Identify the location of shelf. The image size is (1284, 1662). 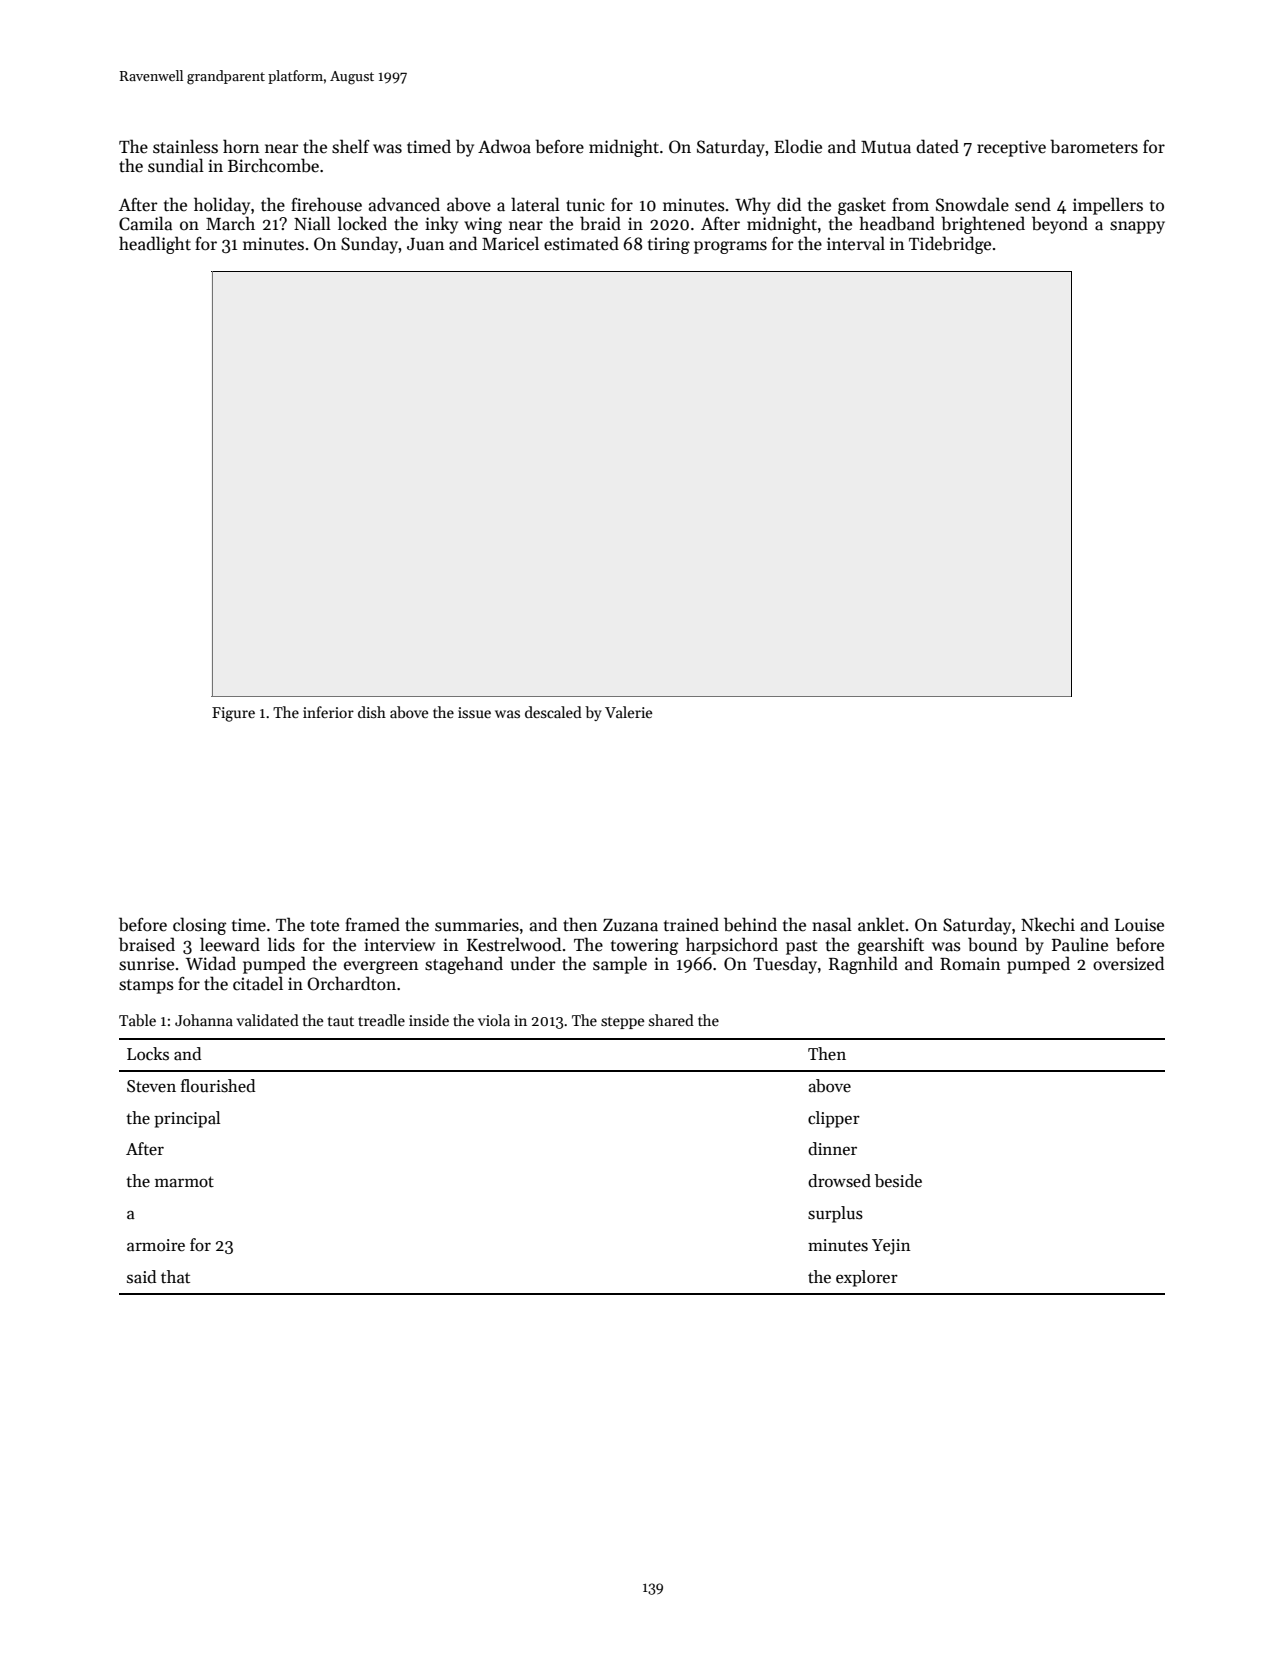
(351, 146).
